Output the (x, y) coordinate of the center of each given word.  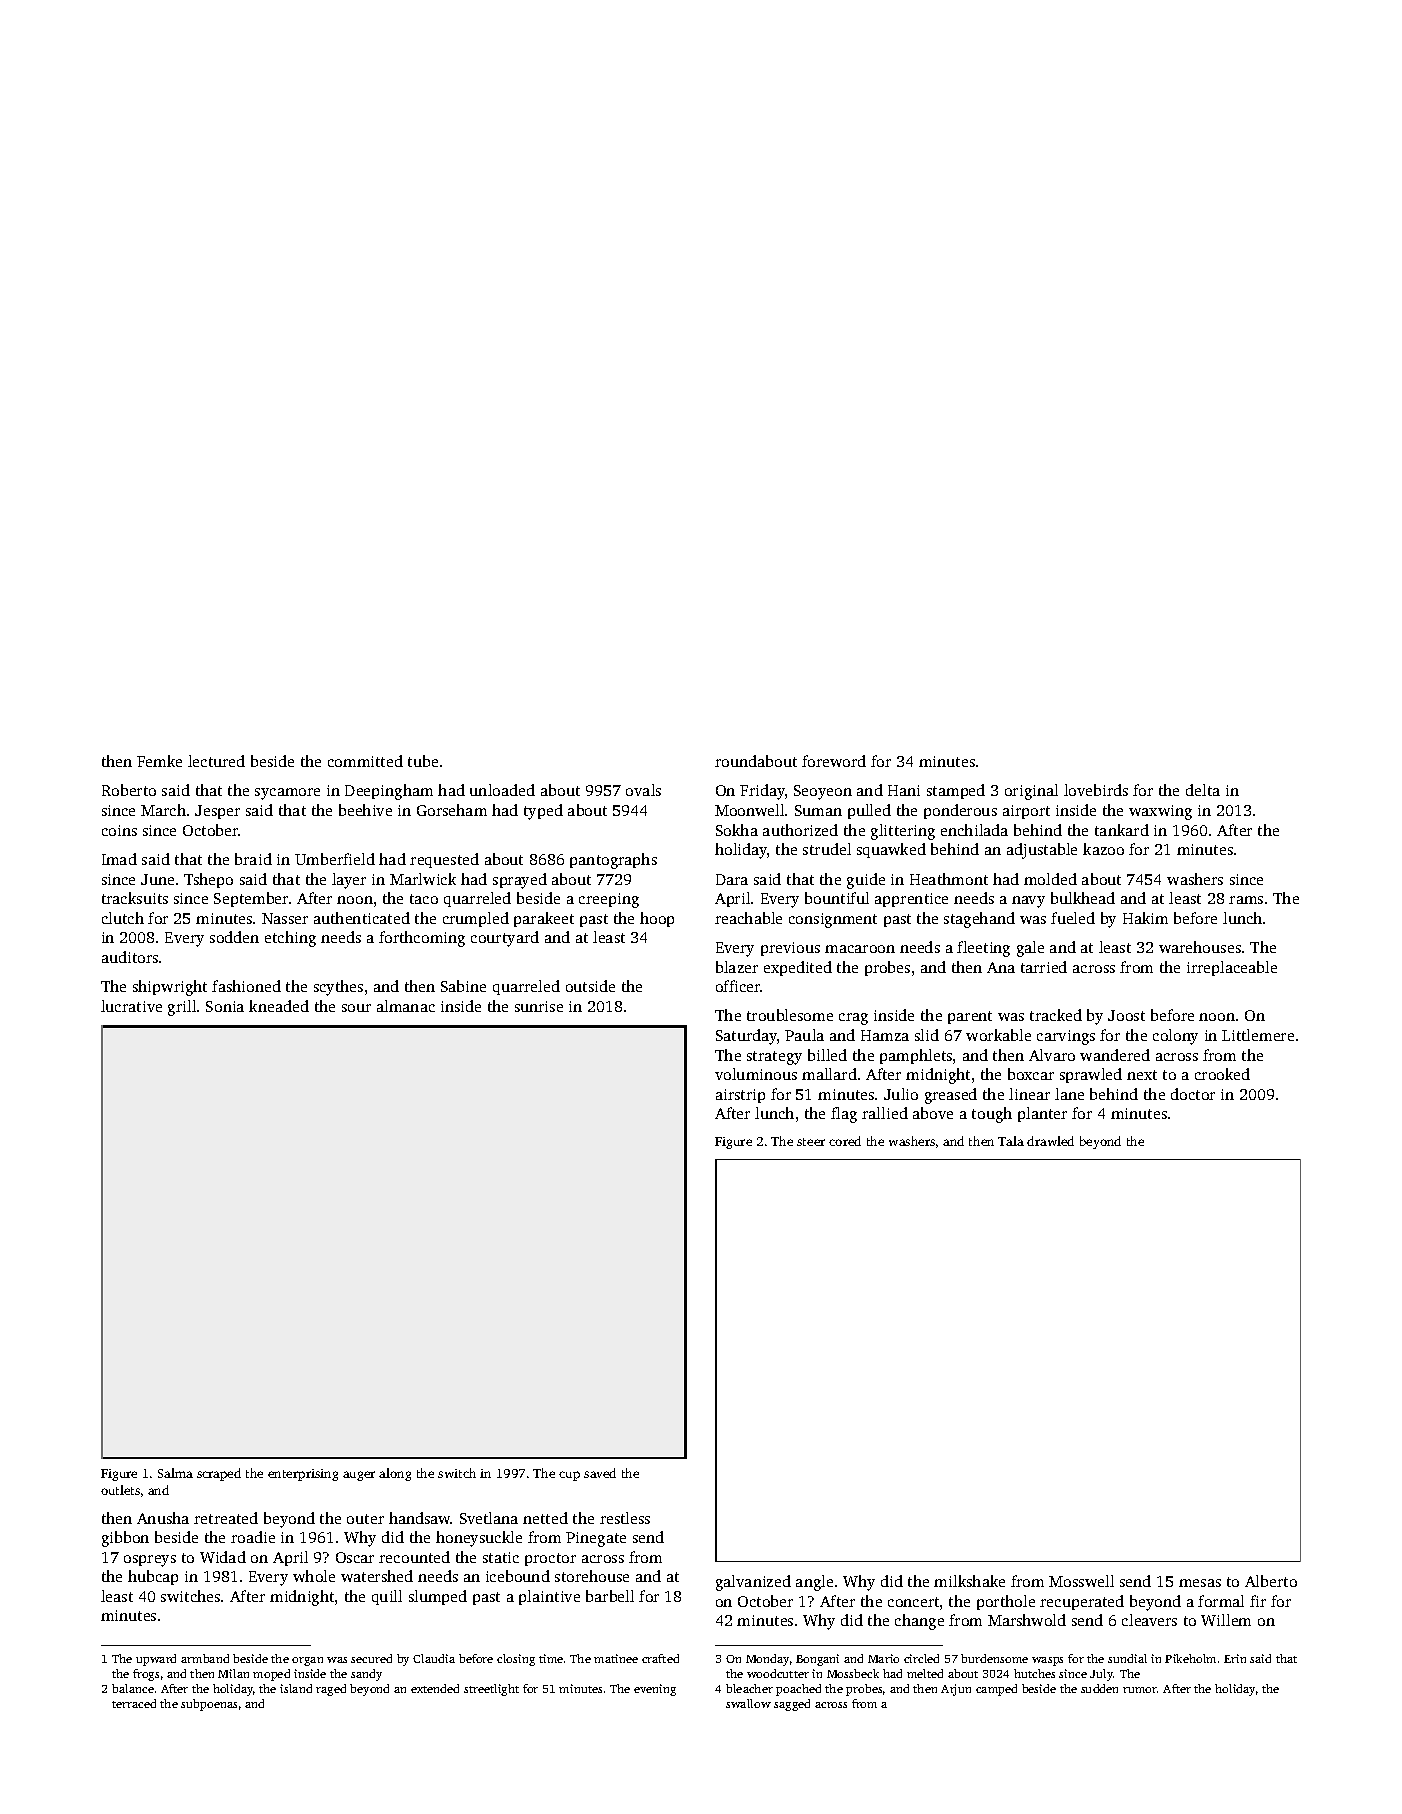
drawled (1050, 1141)
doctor (1193, 1094)
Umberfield (335, 859)
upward (156, 1660)
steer (811, 1142)
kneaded (279, 1006)
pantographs (613, 861)
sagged (792, 1705)
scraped (219, 1474)
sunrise (539, 1006)
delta (1203, 790)
